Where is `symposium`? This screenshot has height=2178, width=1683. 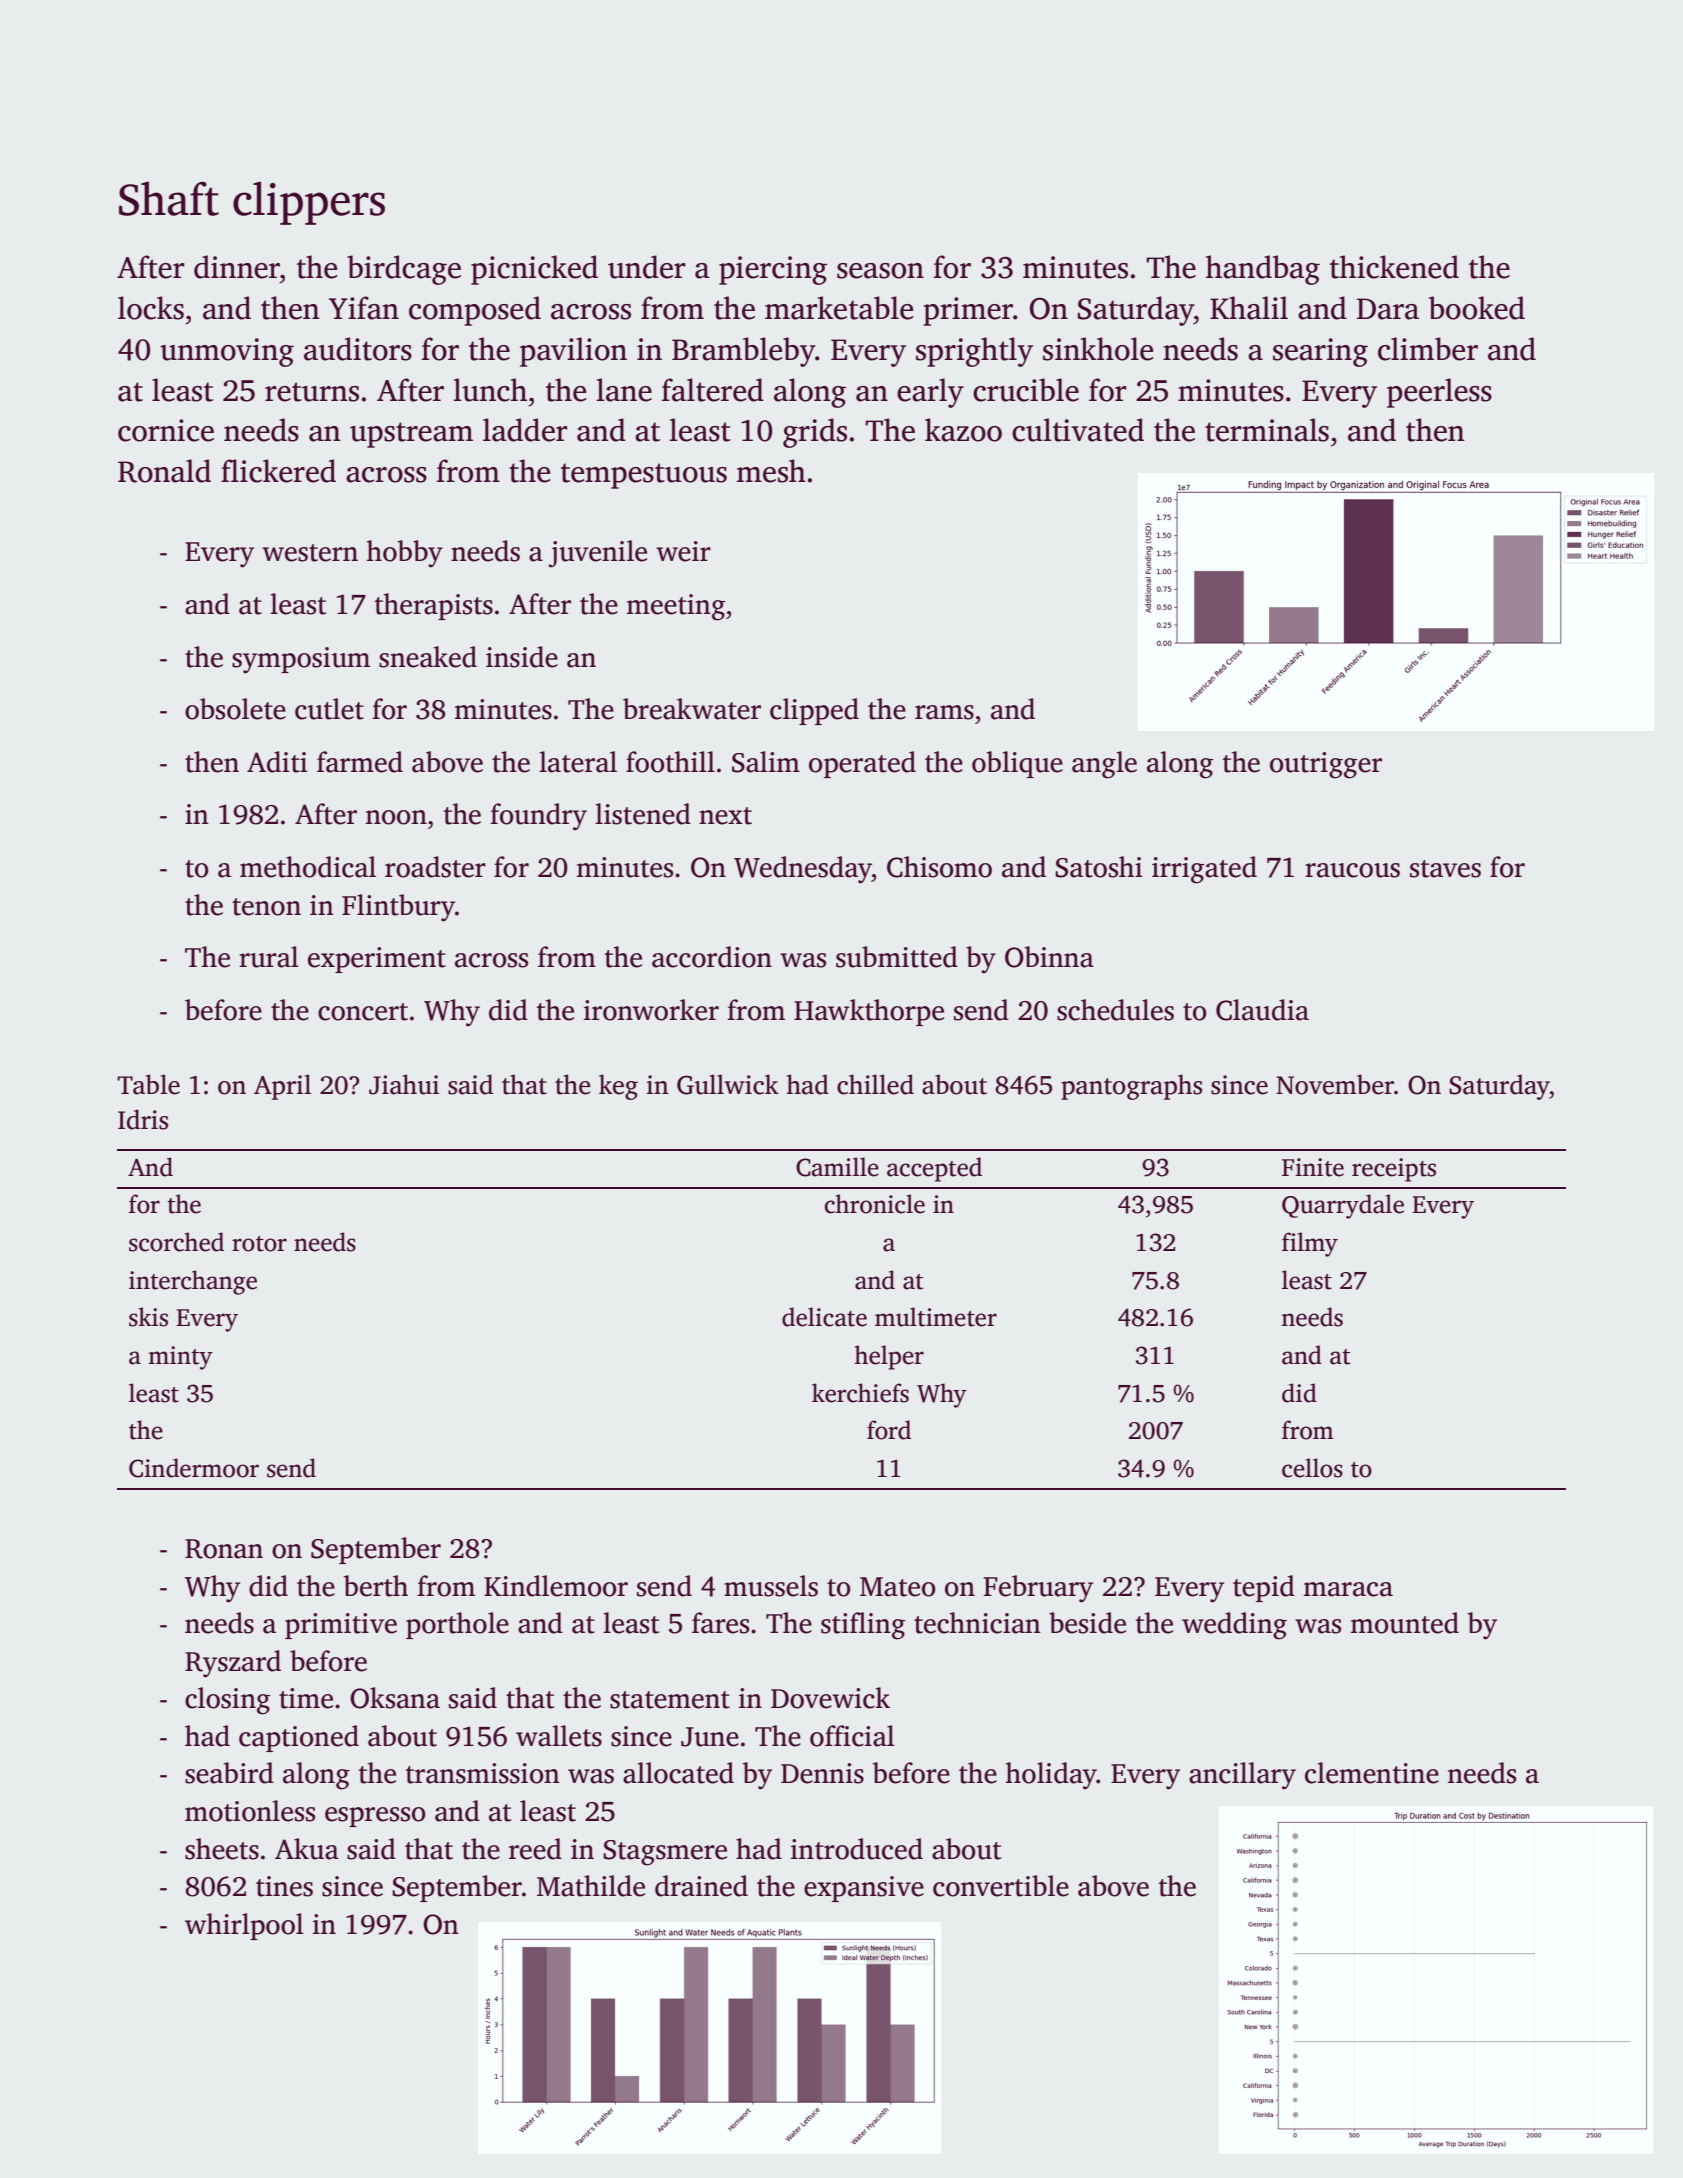 symposium is located at coordinates (301, 660).
